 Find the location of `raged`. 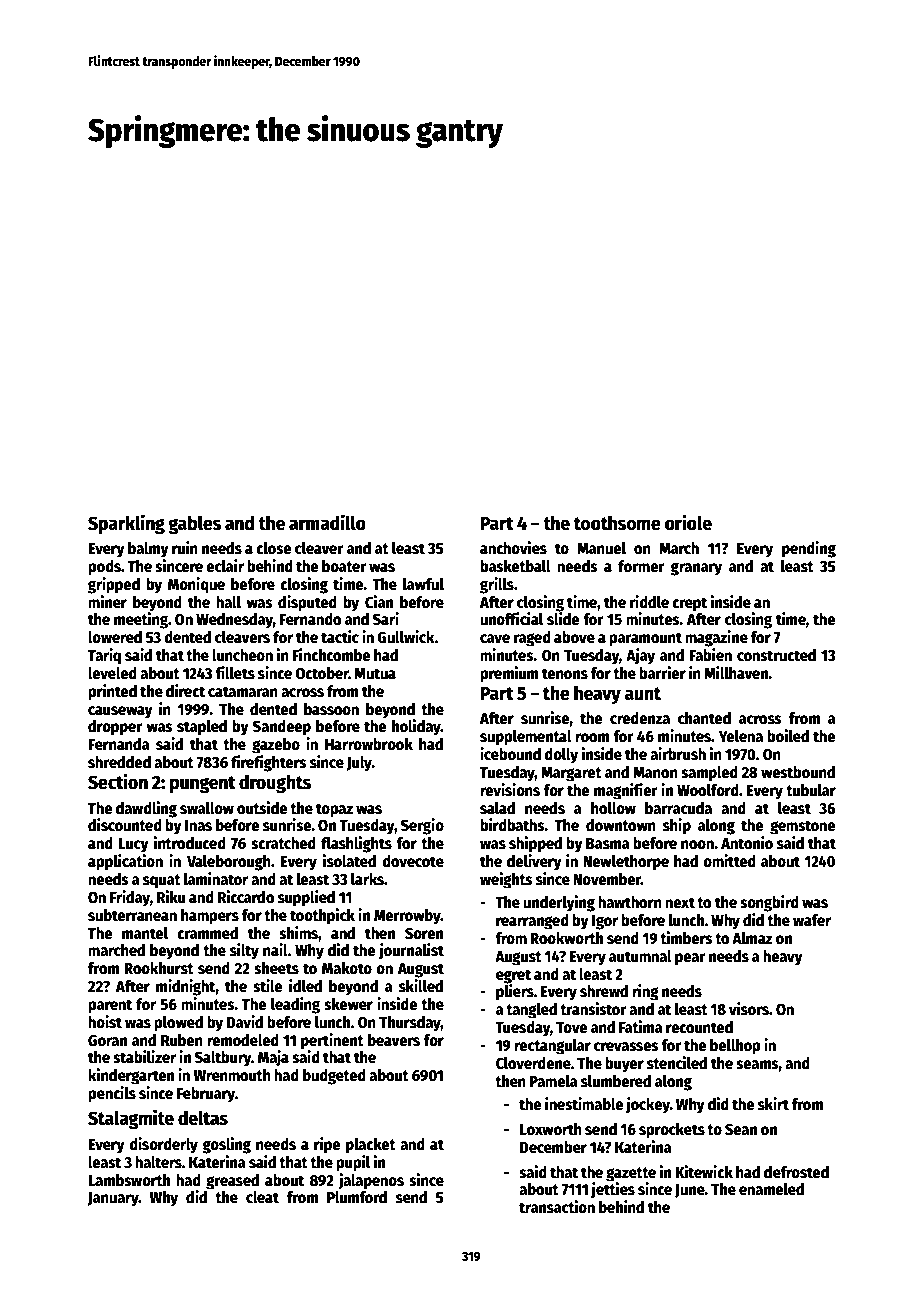

raged is located at coordinates (532, 639).
